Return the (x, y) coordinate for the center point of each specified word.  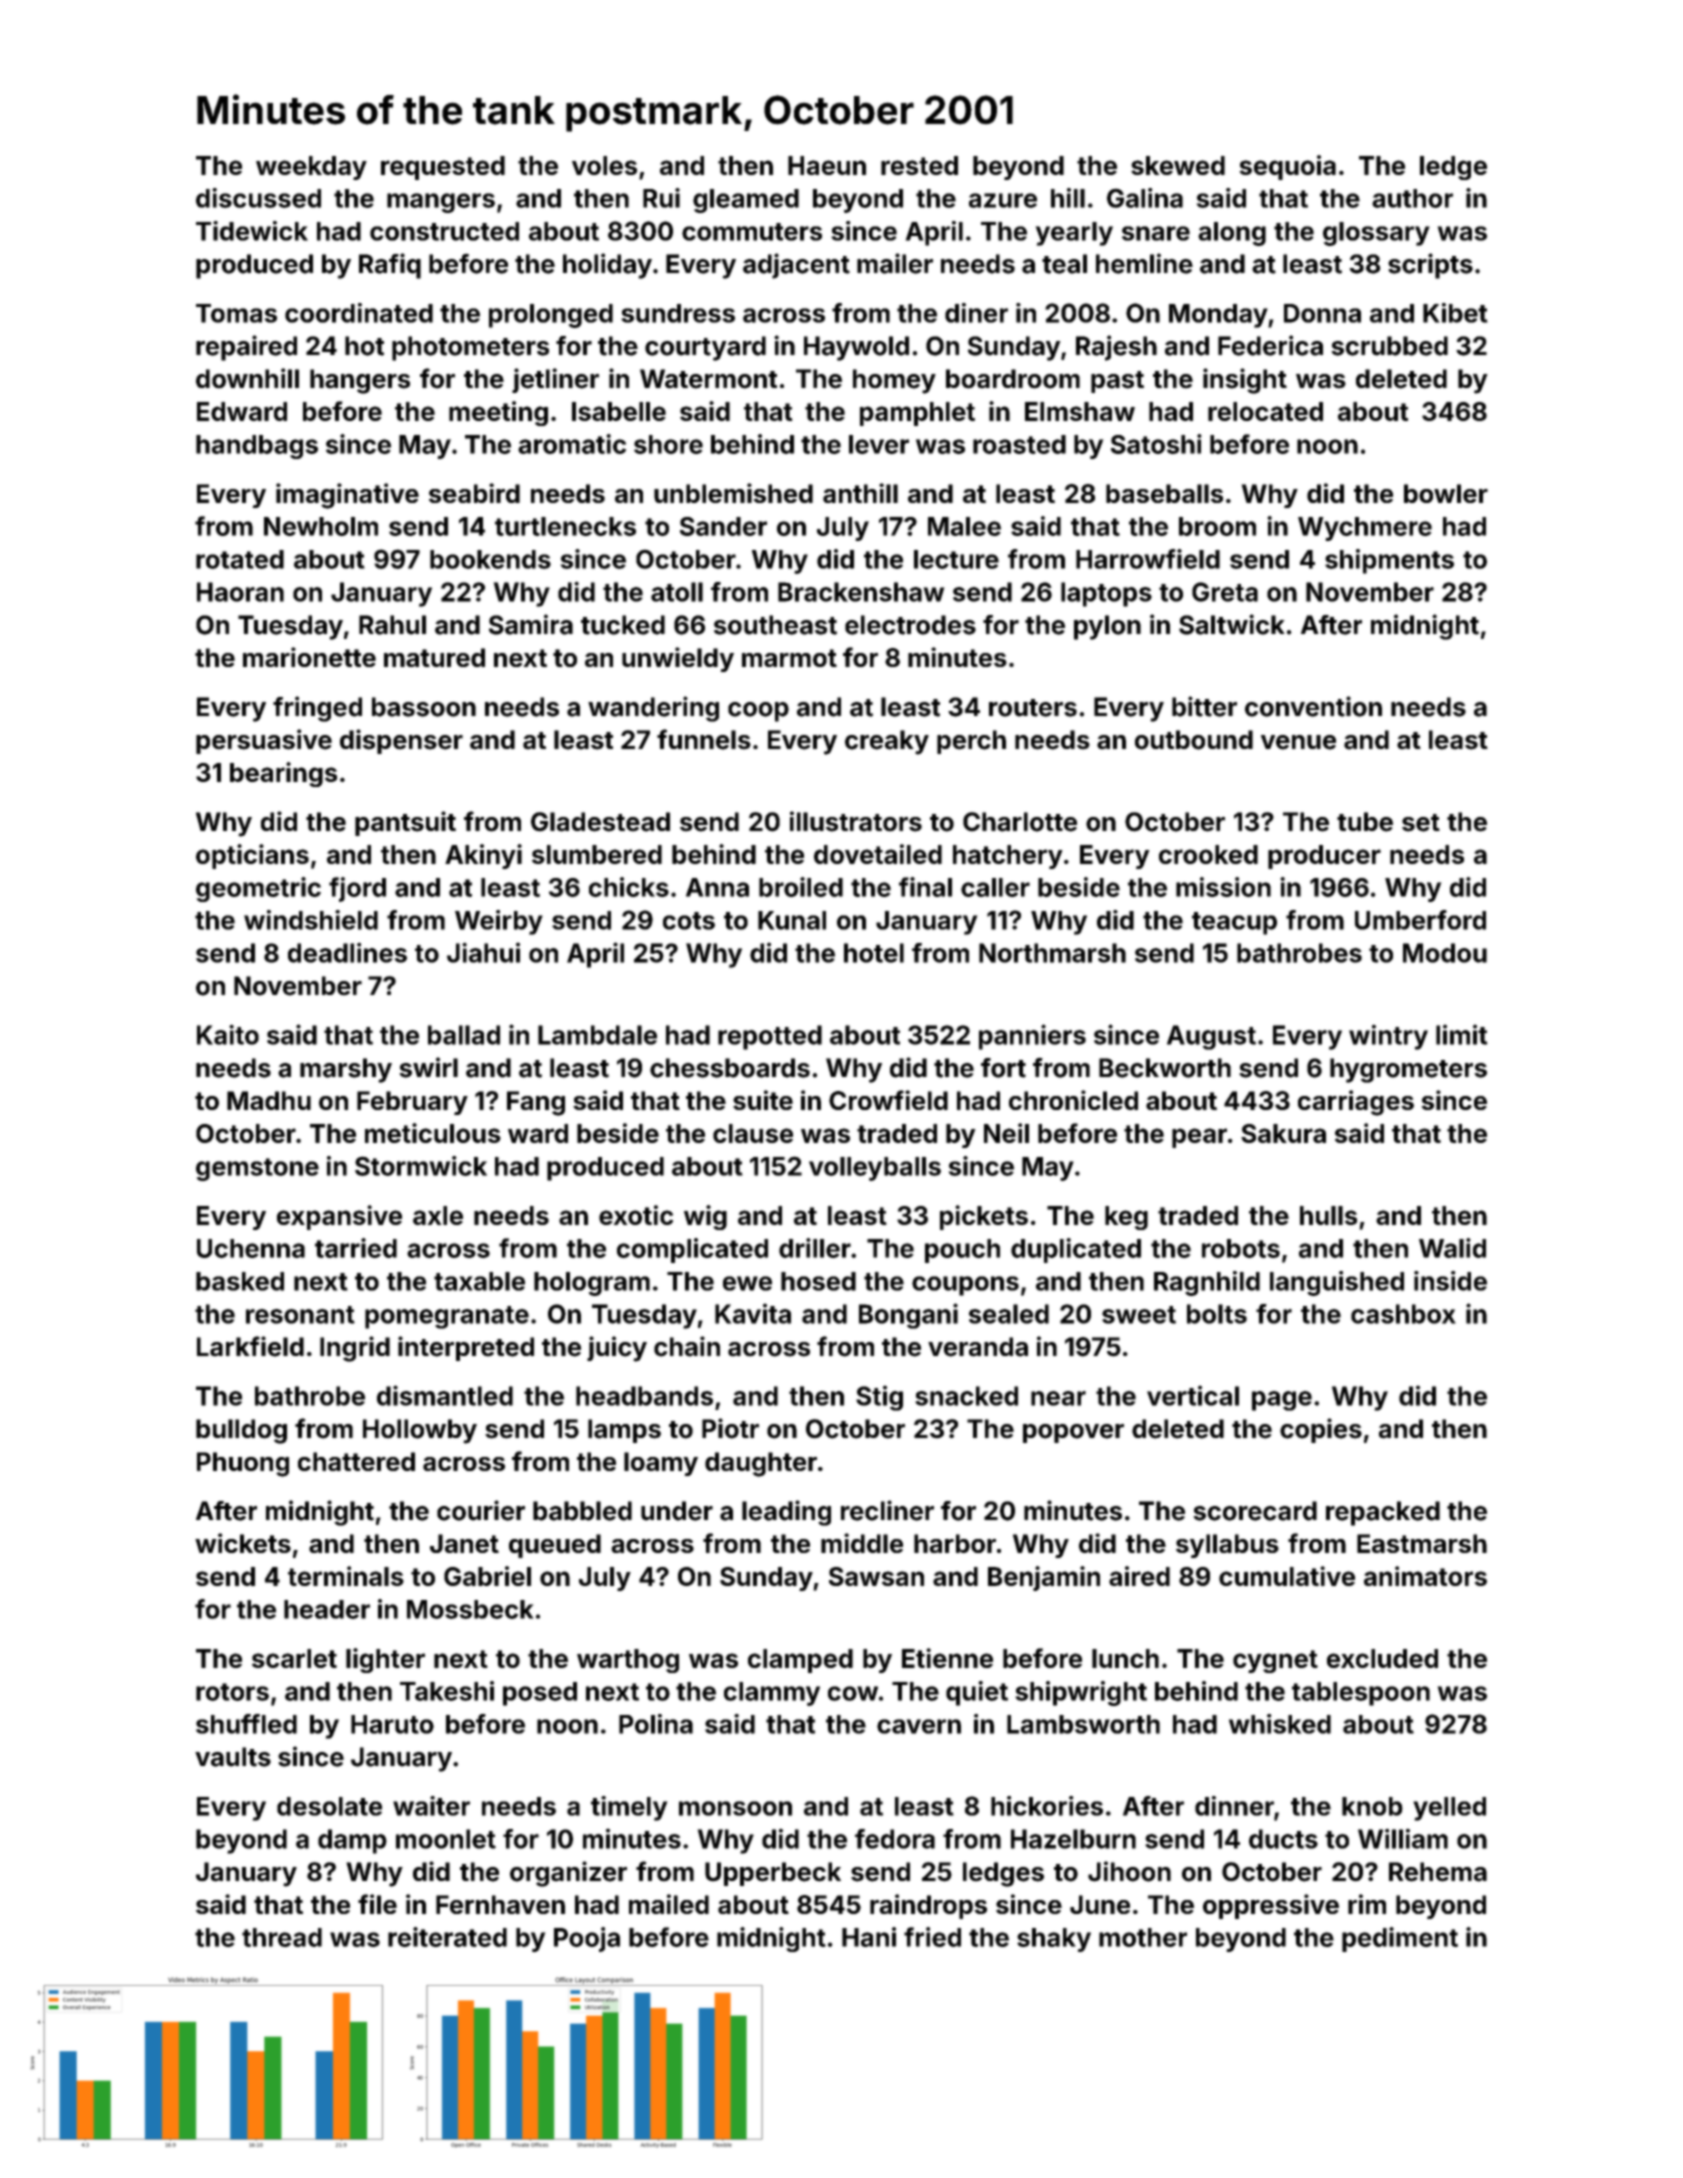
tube (1365, 822)
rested (919, 165)
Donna (1322, 313)
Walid (1452, 1248)
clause (753, 1133)
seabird (474, 493)
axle (438, 1215)
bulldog (241, 1431)
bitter (1204, 706)
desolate (329, 1806)
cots (689, 921)
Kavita (753, 1313)
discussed (258, 198)
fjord (357, 889)
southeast (775, 625)
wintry (1388, 1037)
